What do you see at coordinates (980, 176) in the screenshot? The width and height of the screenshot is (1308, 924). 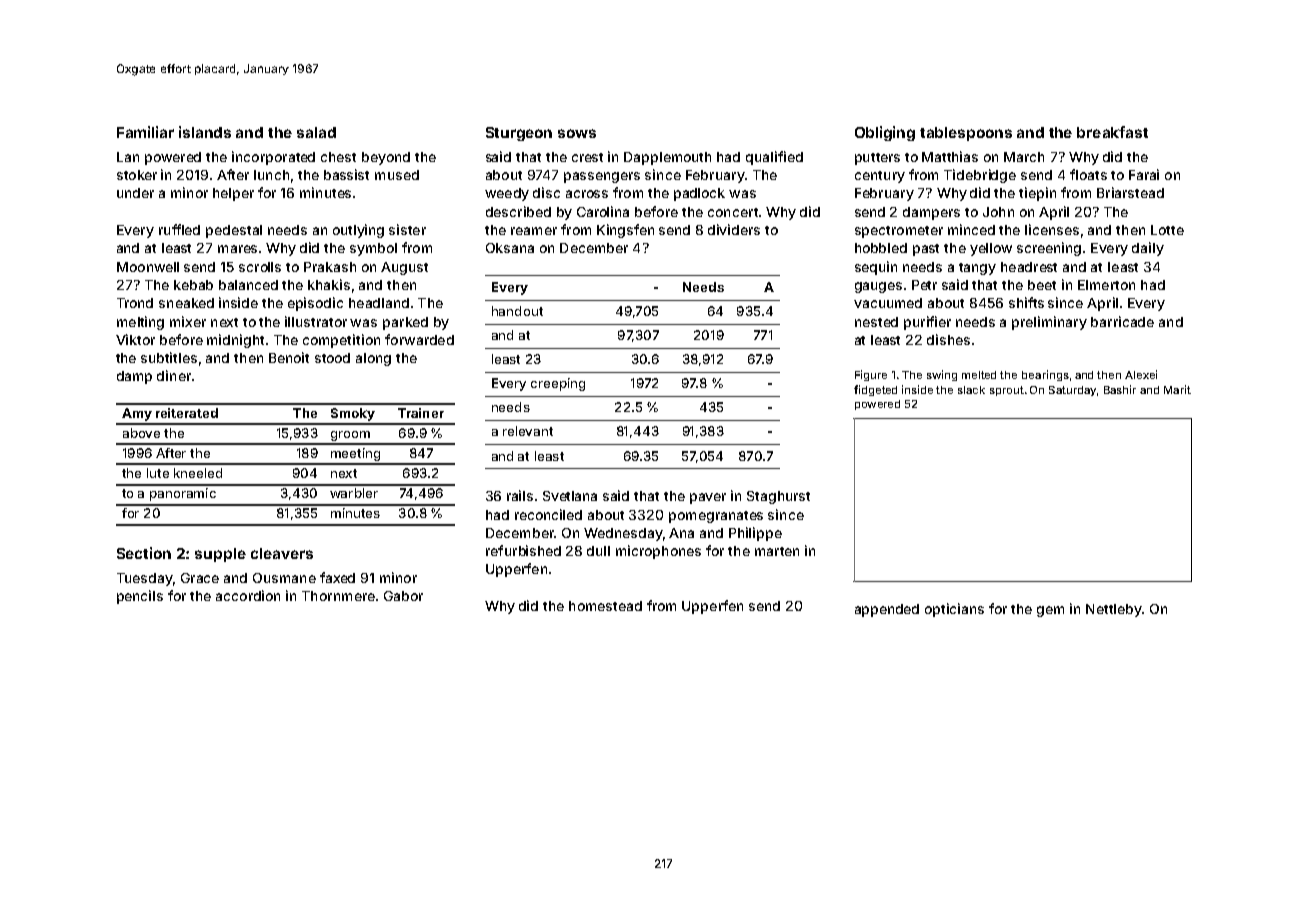 I see `Tidebridge` at bounding box center [980, 176].
